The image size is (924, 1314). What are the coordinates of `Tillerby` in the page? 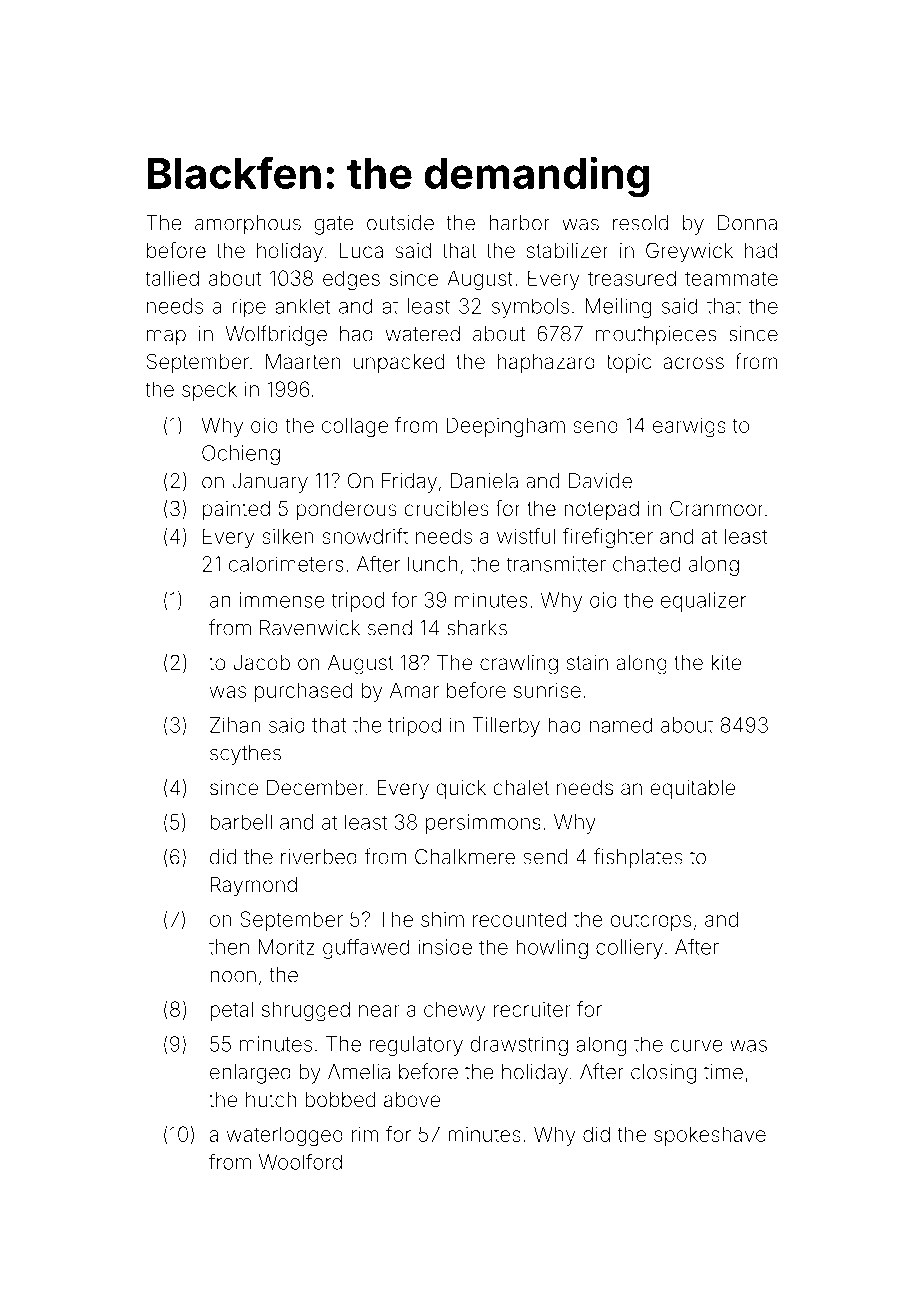 It's located at (506, 727).
